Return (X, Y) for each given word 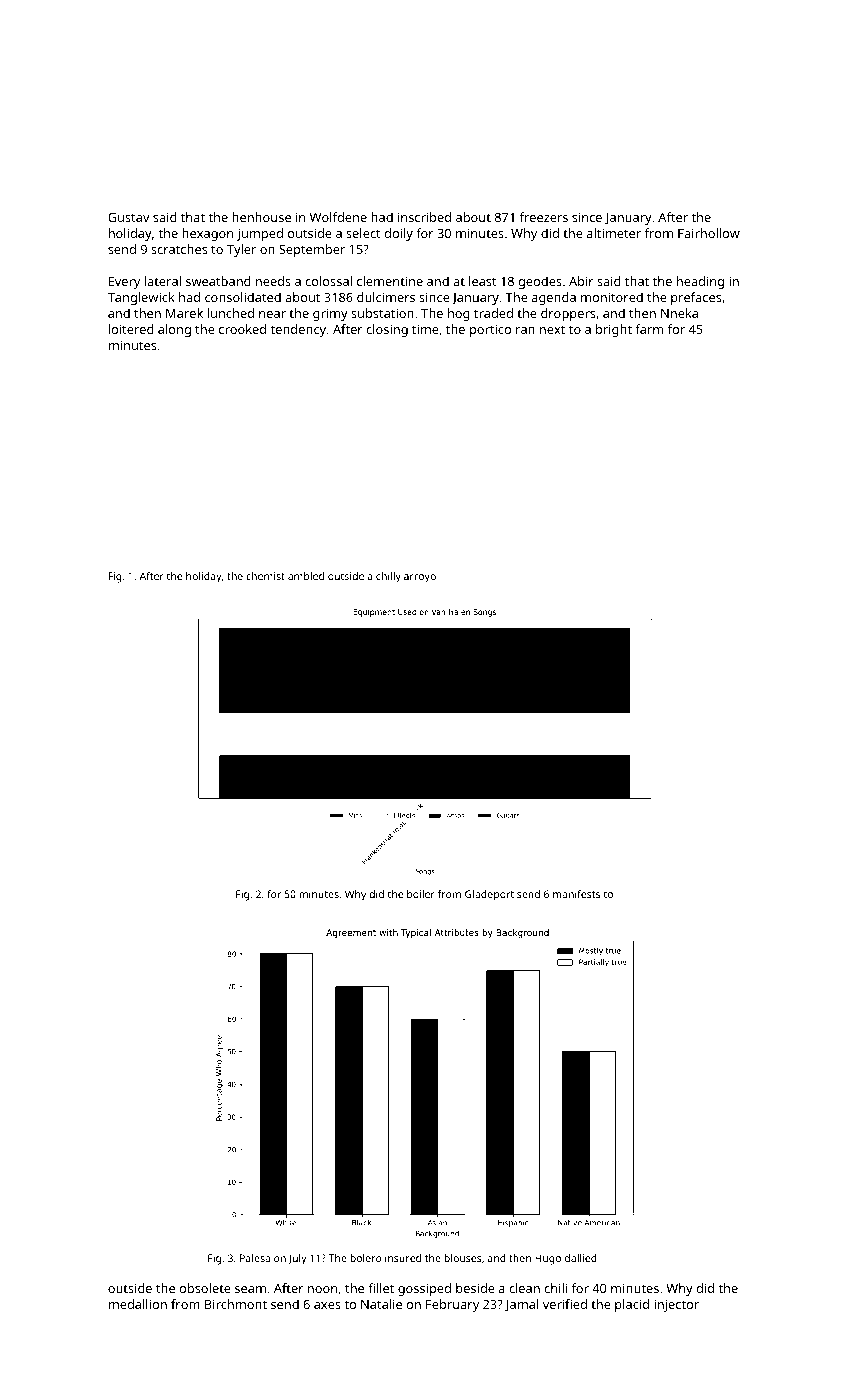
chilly (388, 577)
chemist (265, 576)
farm (649, 329)
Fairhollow (709, 233)
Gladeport (489, 895)
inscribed (424, 217)
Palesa (255, 1258)
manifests (576, 894)
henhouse (261, 217)
